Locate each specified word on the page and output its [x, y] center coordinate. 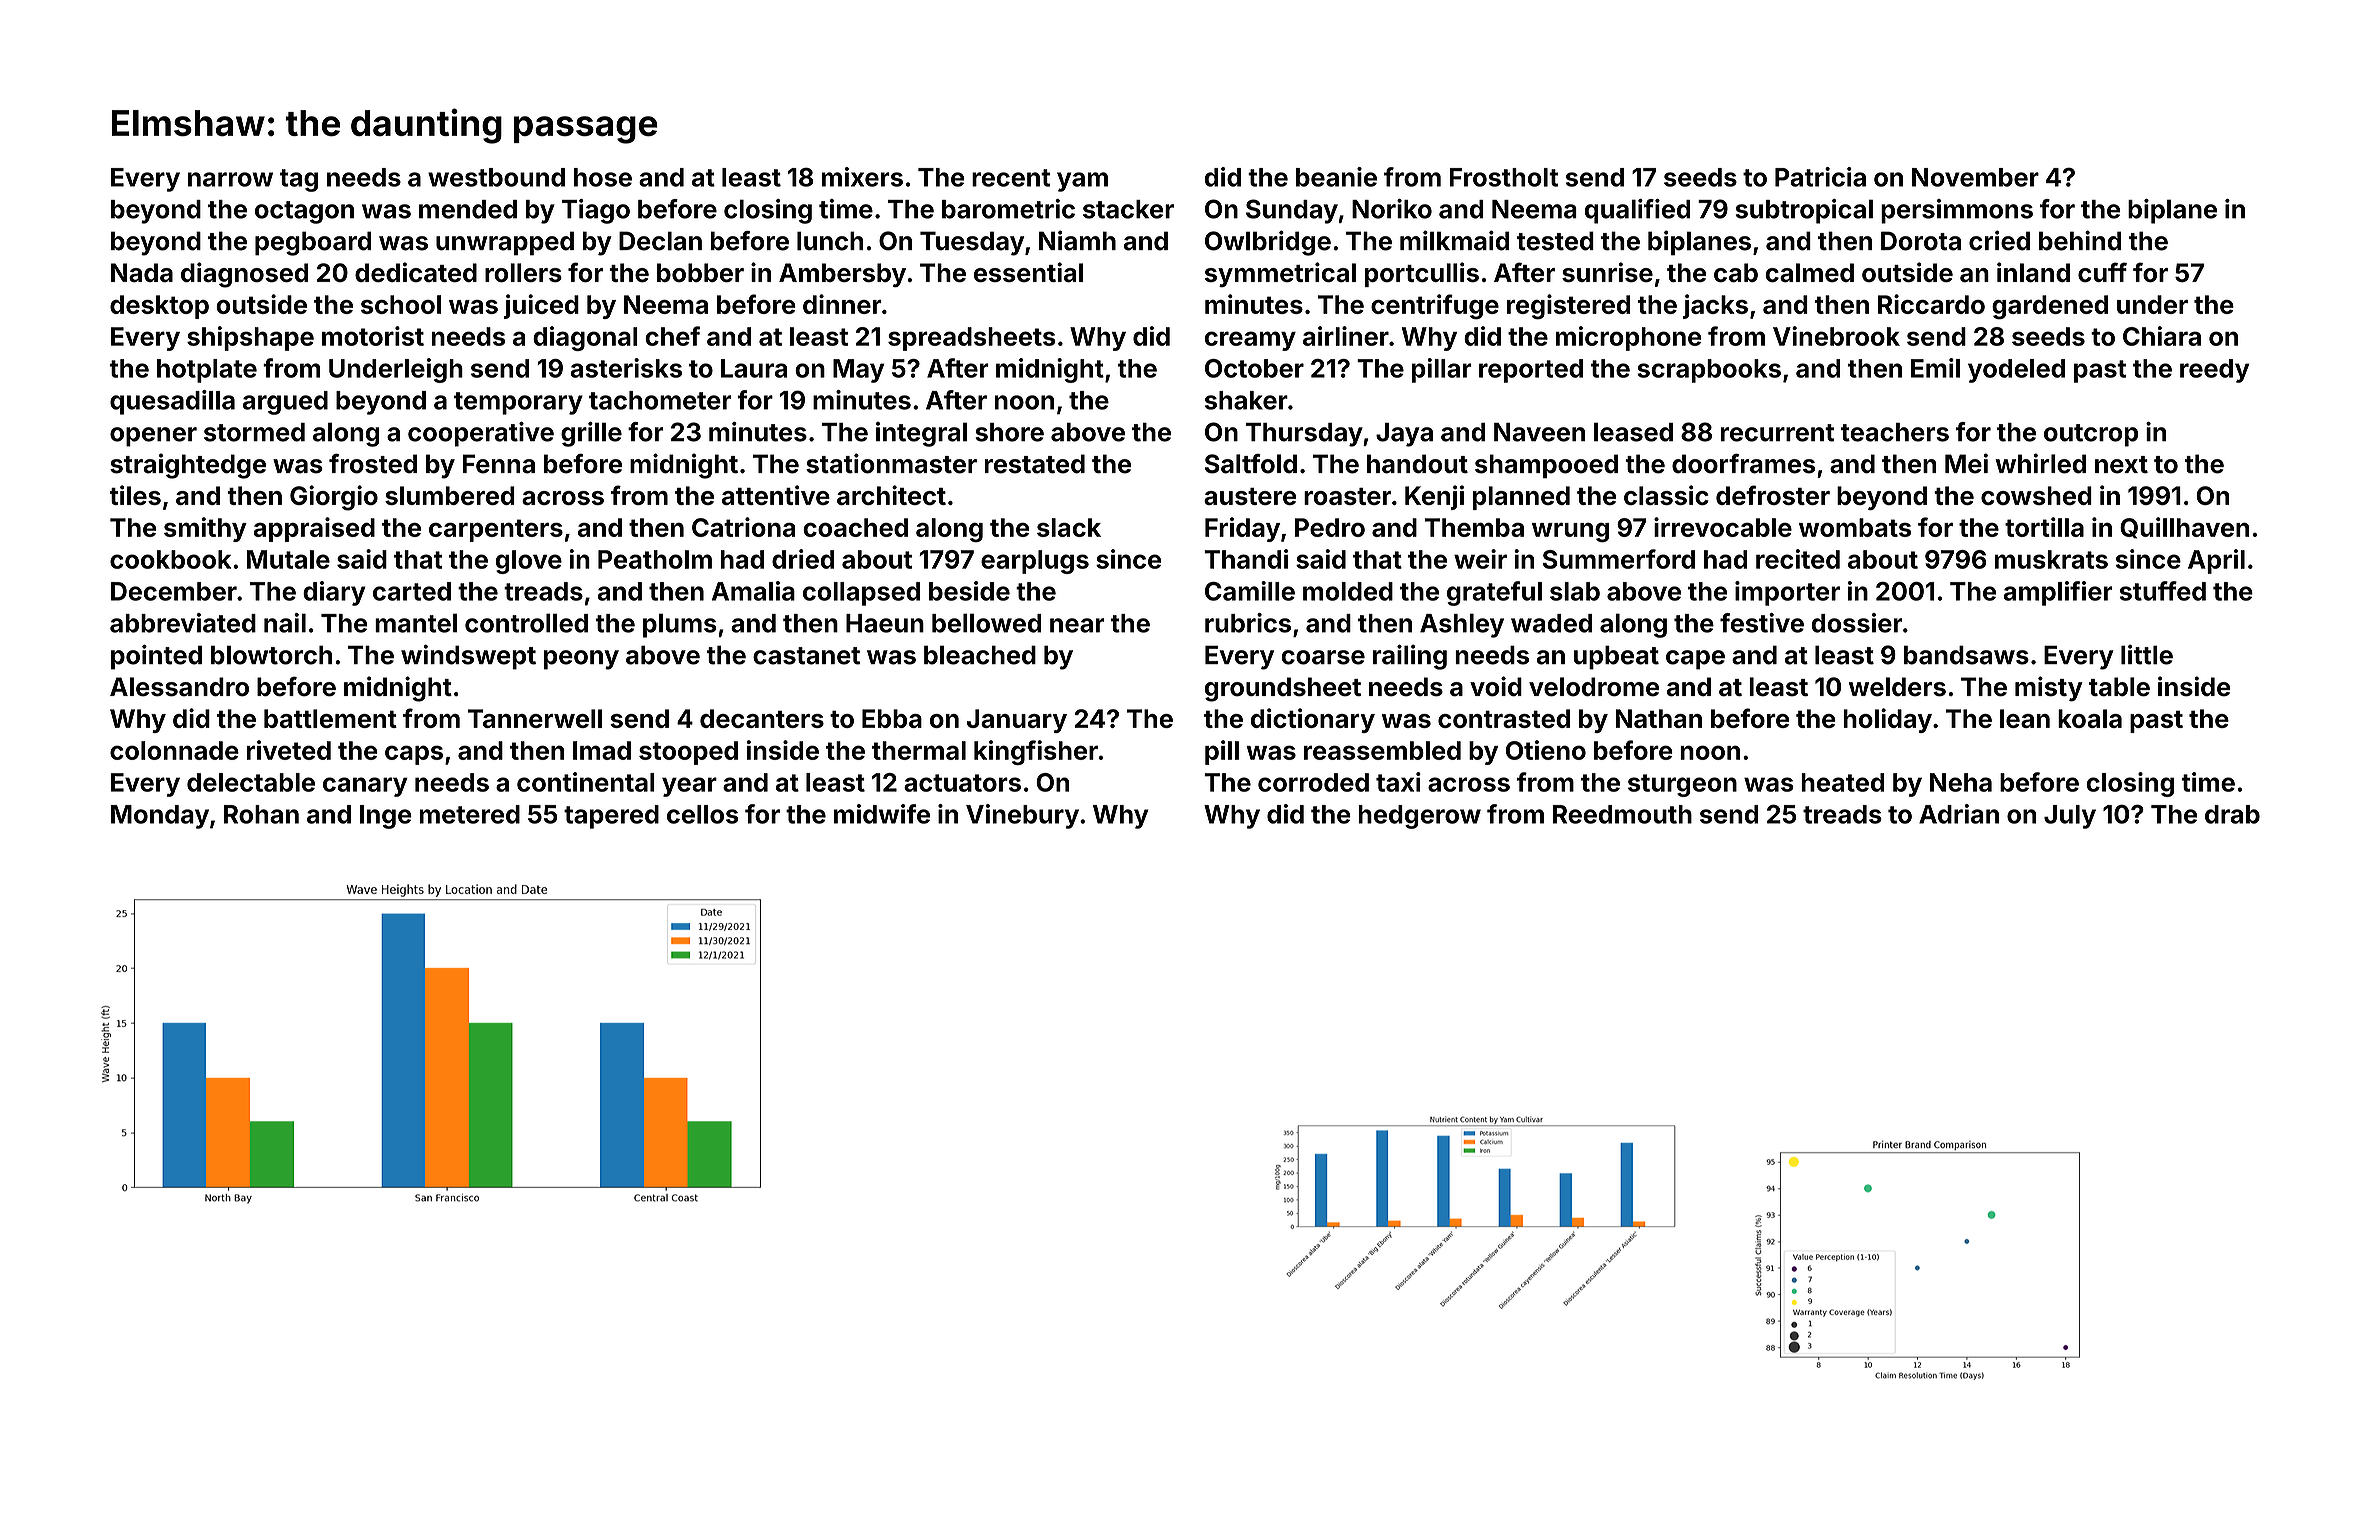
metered [469, 814]
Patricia [1820, 177]
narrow [230, 179]
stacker [1128, 209]
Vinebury [1022, 816]
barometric [1008, 209]
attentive [776, 495]
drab [2232, 814]
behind [2080, 240]
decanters [762, 718]
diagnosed [244, 275]
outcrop [2091, 435]
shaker [1246, 400]
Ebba [892, 718]
